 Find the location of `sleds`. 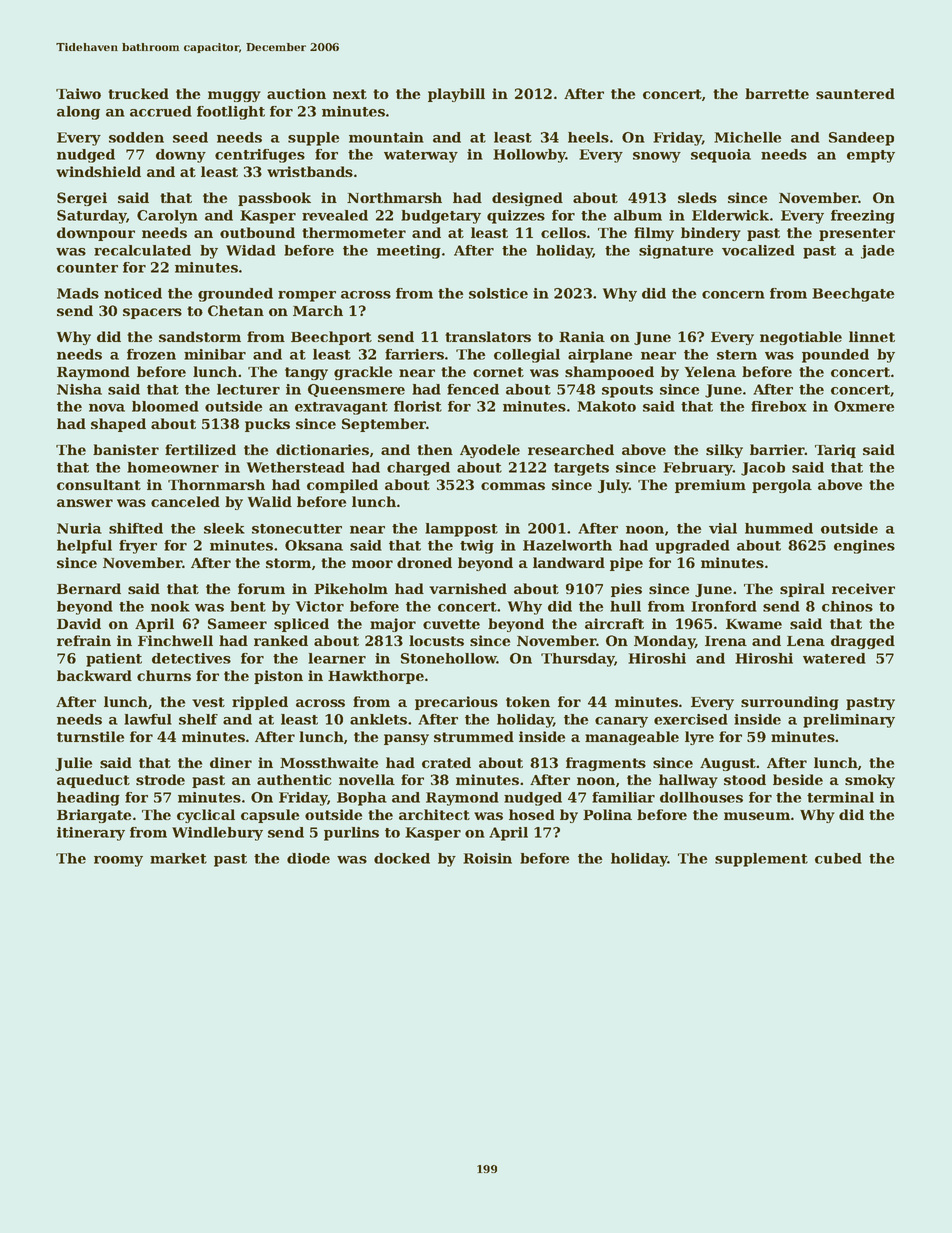

sleds is located at coordinates (697, 197).
